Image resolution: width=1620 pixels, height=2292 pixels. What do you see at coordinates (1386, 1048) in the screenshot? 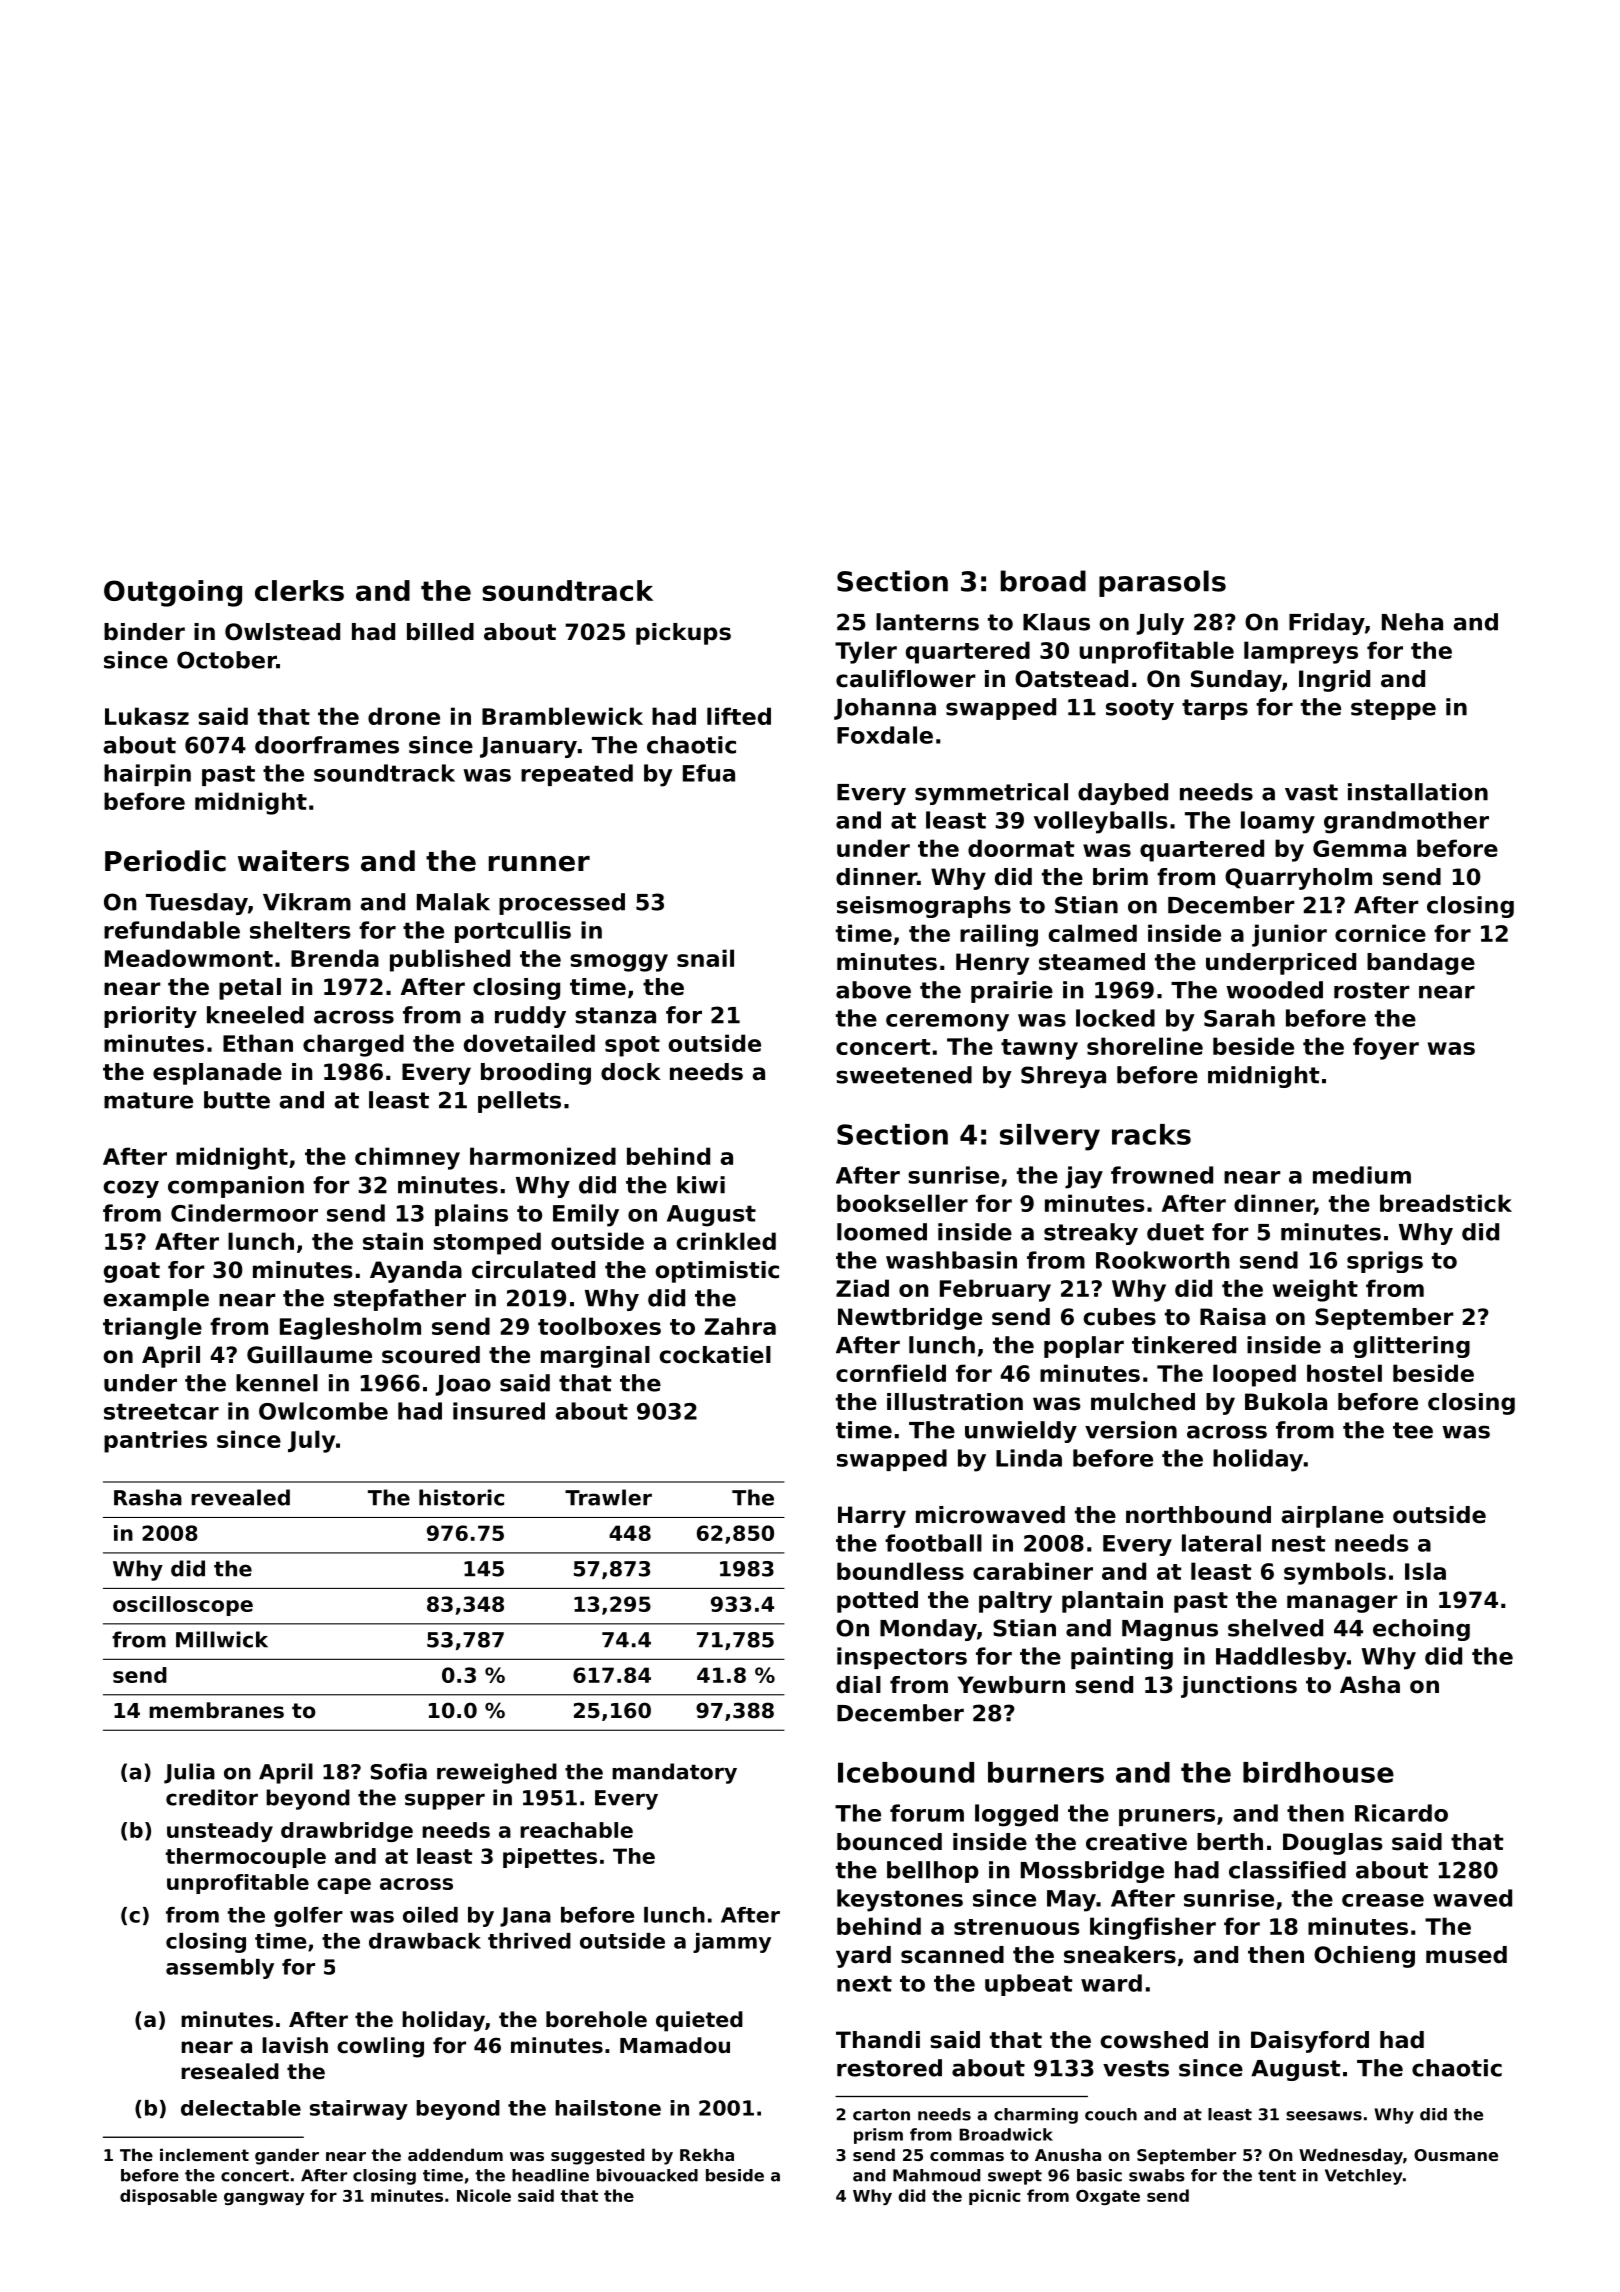
I see `foyer` at bounding box center [1386, 1048].
